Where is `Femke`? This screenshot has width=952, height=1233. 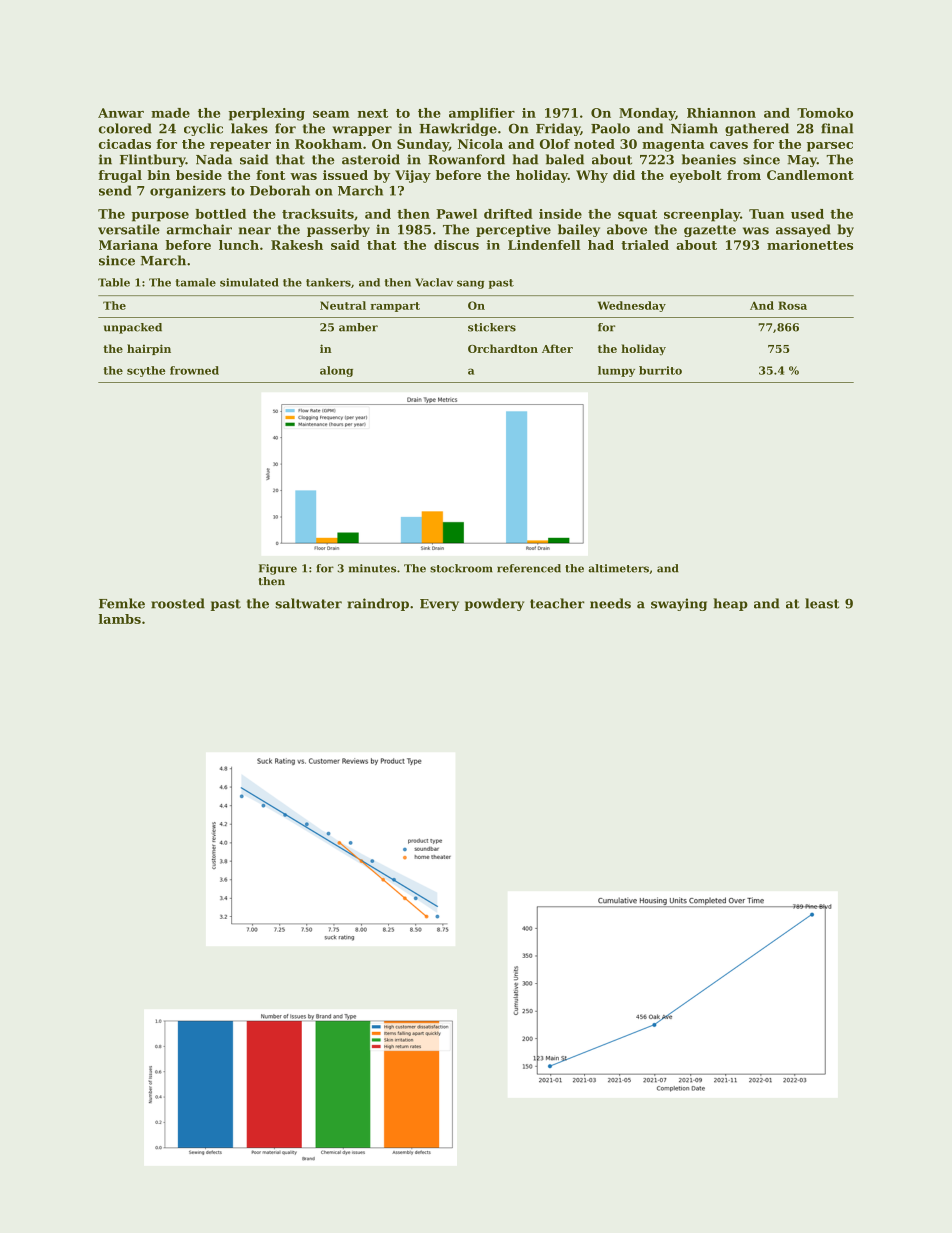 Femke is located at coordinates (122, 603).
